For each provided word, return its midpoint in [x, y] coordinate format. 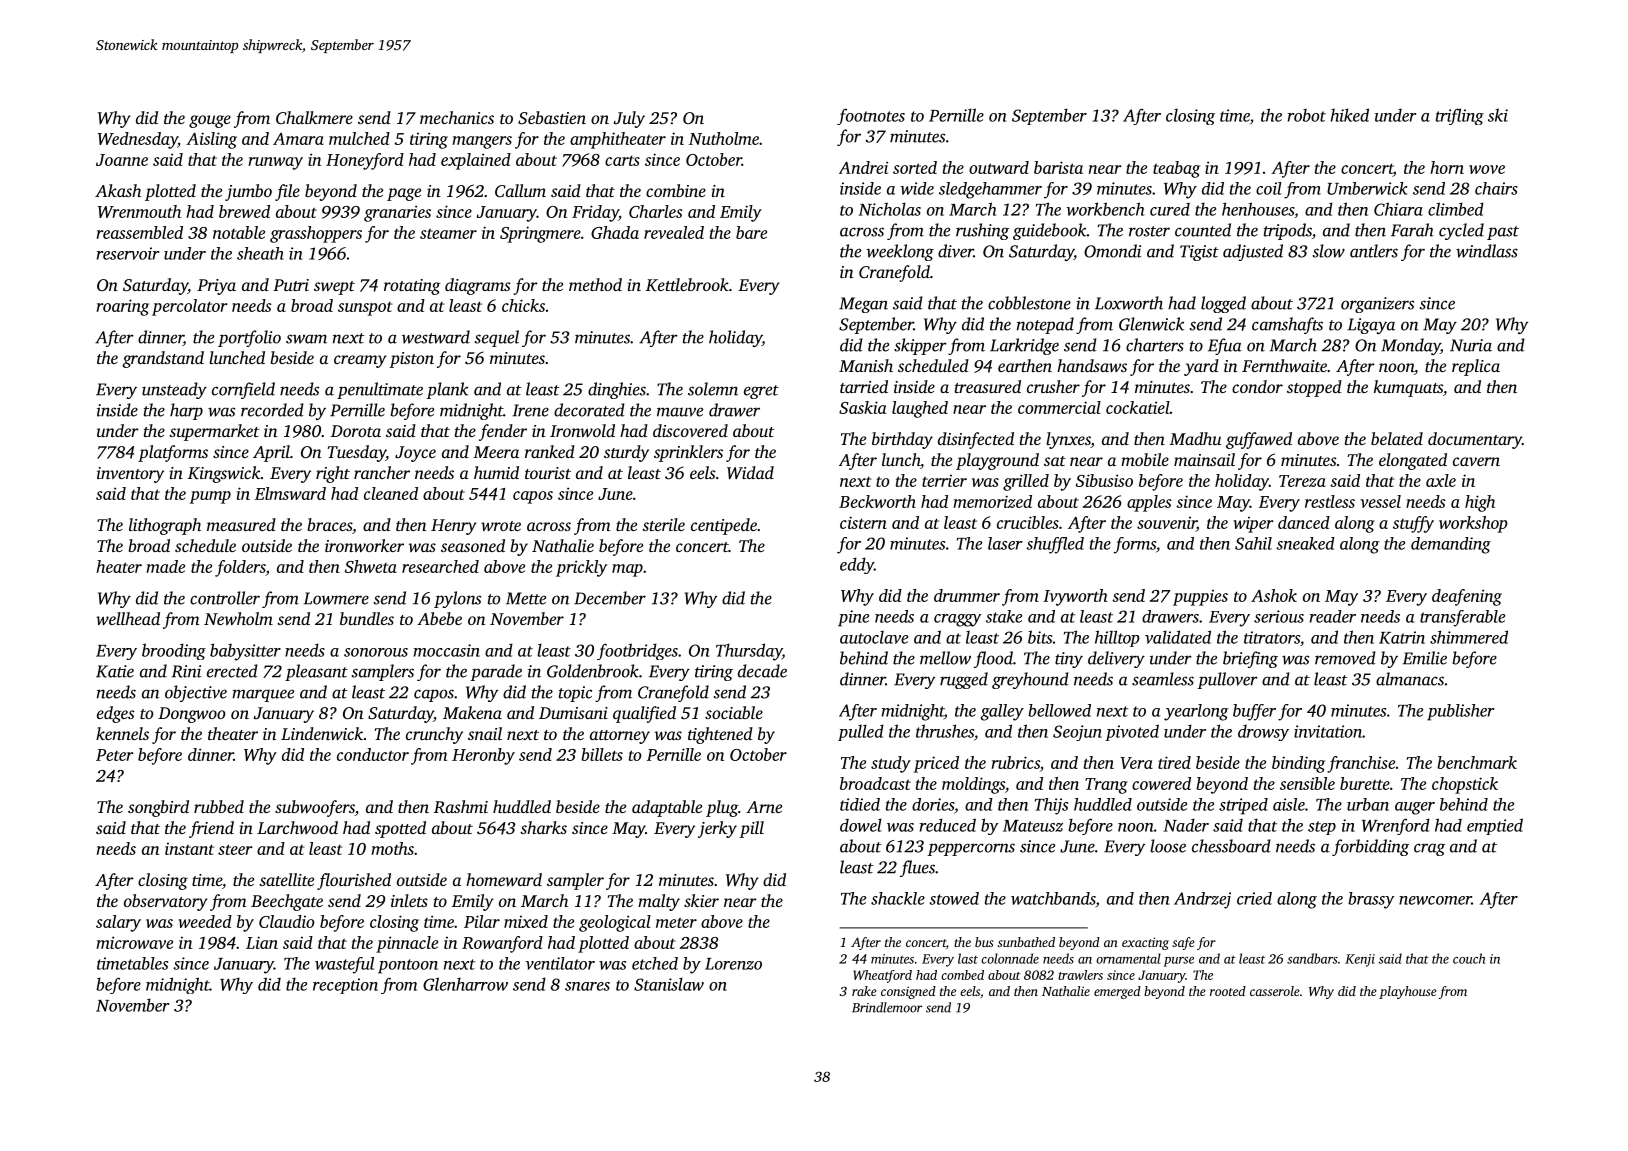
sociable [734, 712]
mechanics [457, 117]
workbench [1105, 209]
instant [189, 849]
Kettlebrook [687, 284]
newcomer [1435, 900]
